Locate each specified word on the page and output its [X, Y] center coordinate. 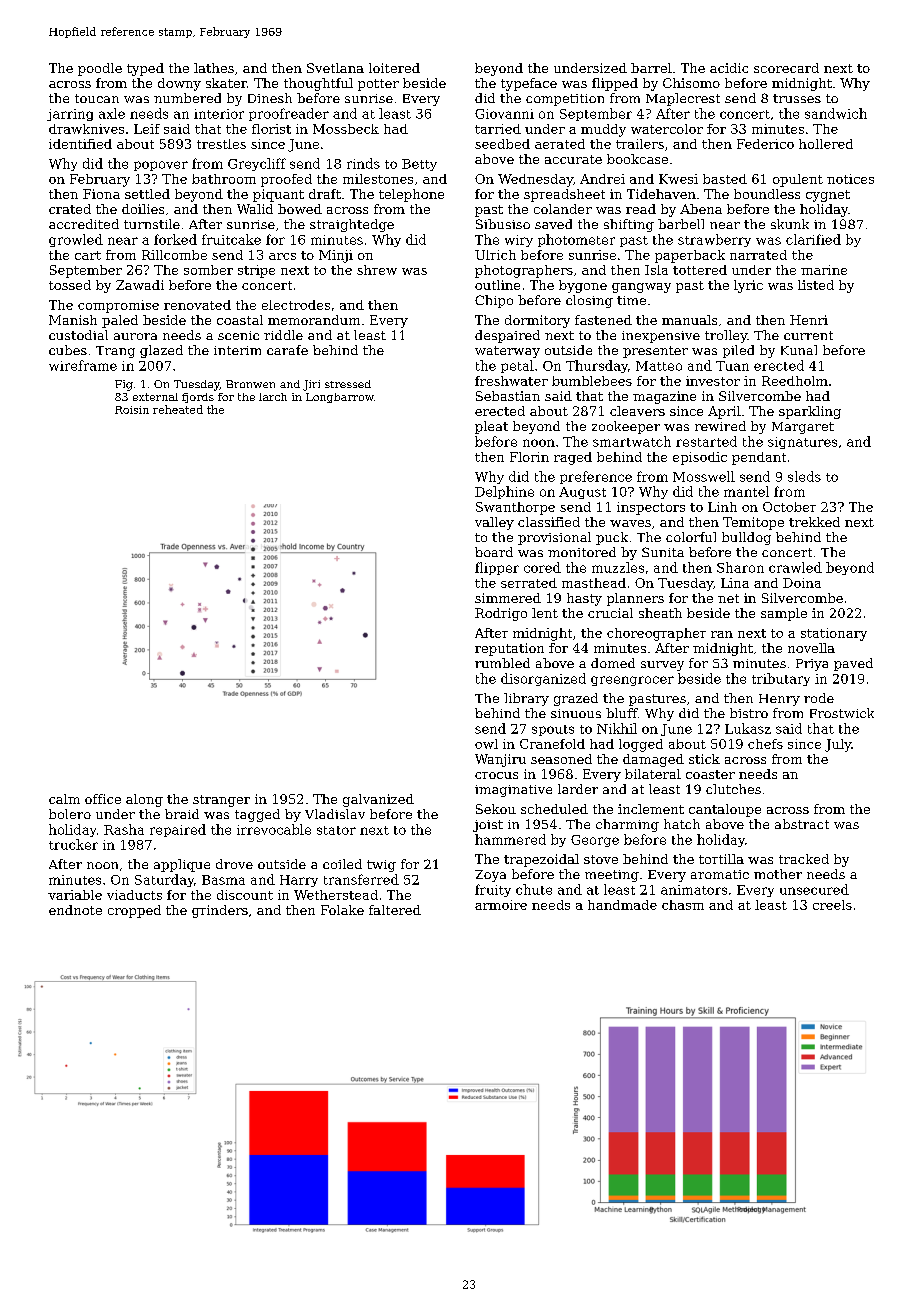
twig [381, 866]
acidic [729, 68]
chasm [683, 905]
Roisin [132, 410]
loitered [394, 68]
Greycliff [257, 164]
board [494, 552]
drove [234, 864]
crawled [795, 567]
